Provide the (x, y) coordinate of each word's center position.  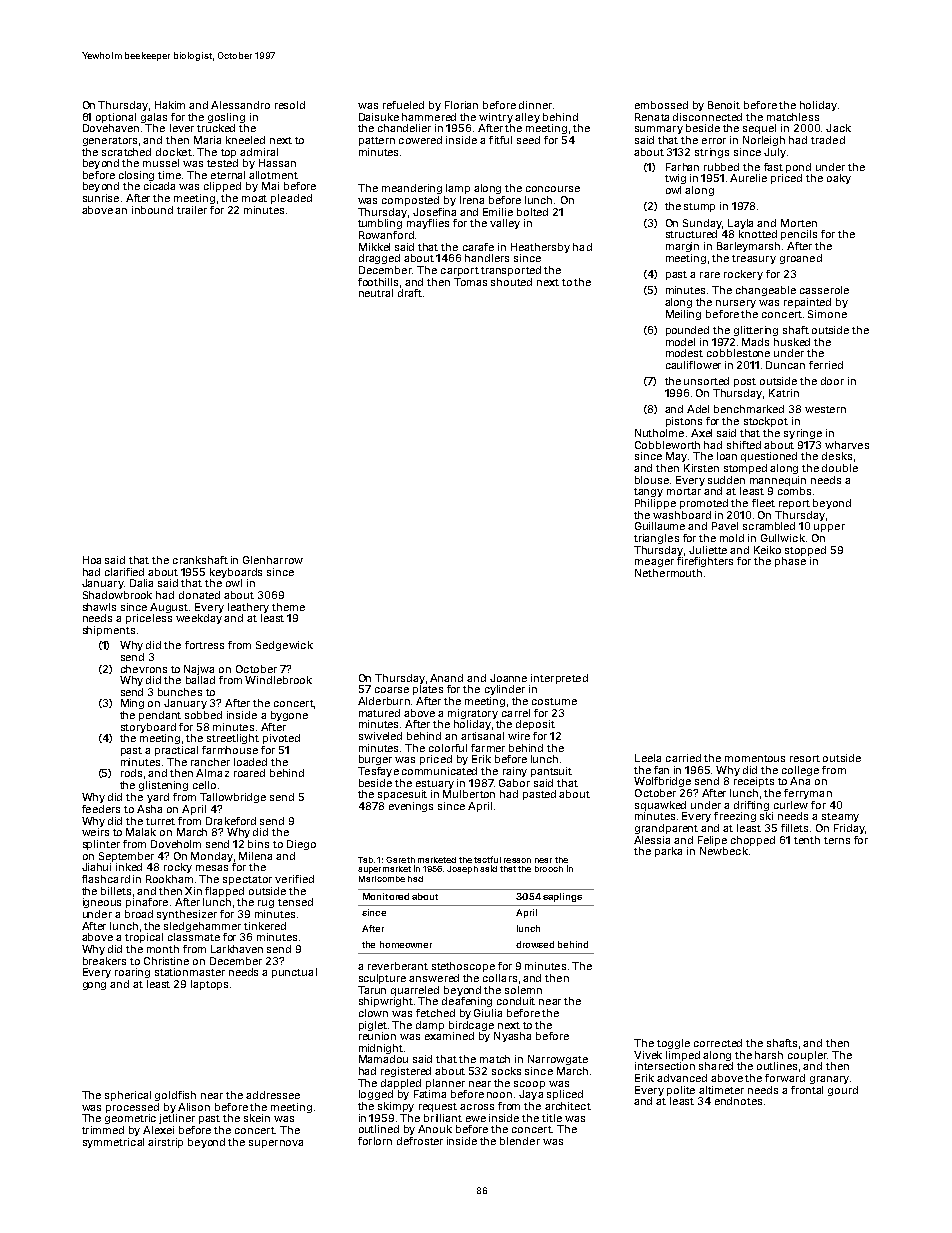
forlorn (375, 1141)
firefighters (705, 562)
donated (199, 595)
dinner (535, 105)
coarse (392, 690)
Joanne (508, 678)
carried (683, 758)
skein (257, 1118)
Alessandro (240, 105)
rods (131, 773)
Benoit (724, 105)
